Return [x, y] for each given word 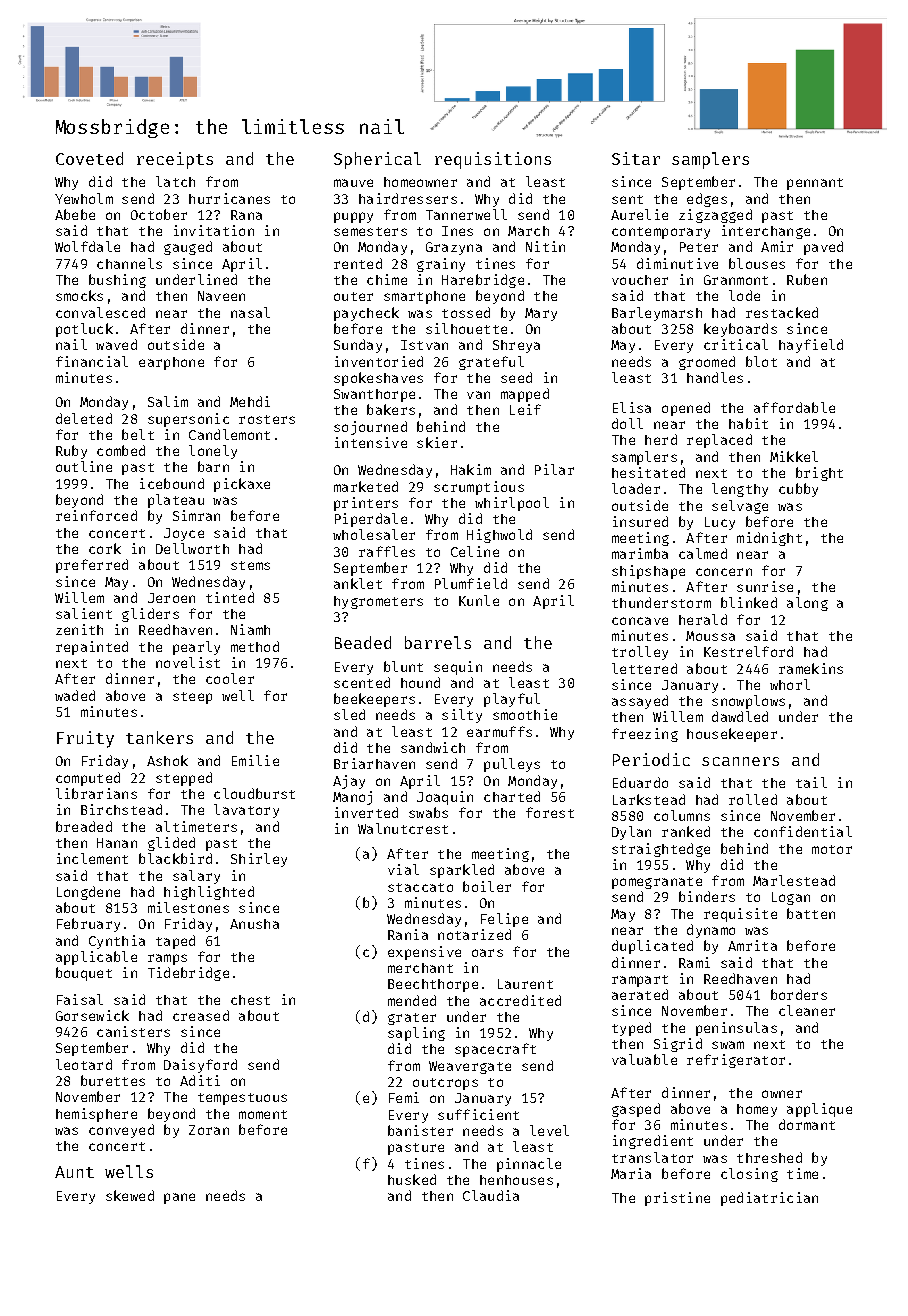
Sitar [636, 158]
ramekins [811, 668]
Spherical [377, 160]
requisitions [493, 160]
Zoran [209, 1130]
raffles [387, 551]
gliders [150, 615]
